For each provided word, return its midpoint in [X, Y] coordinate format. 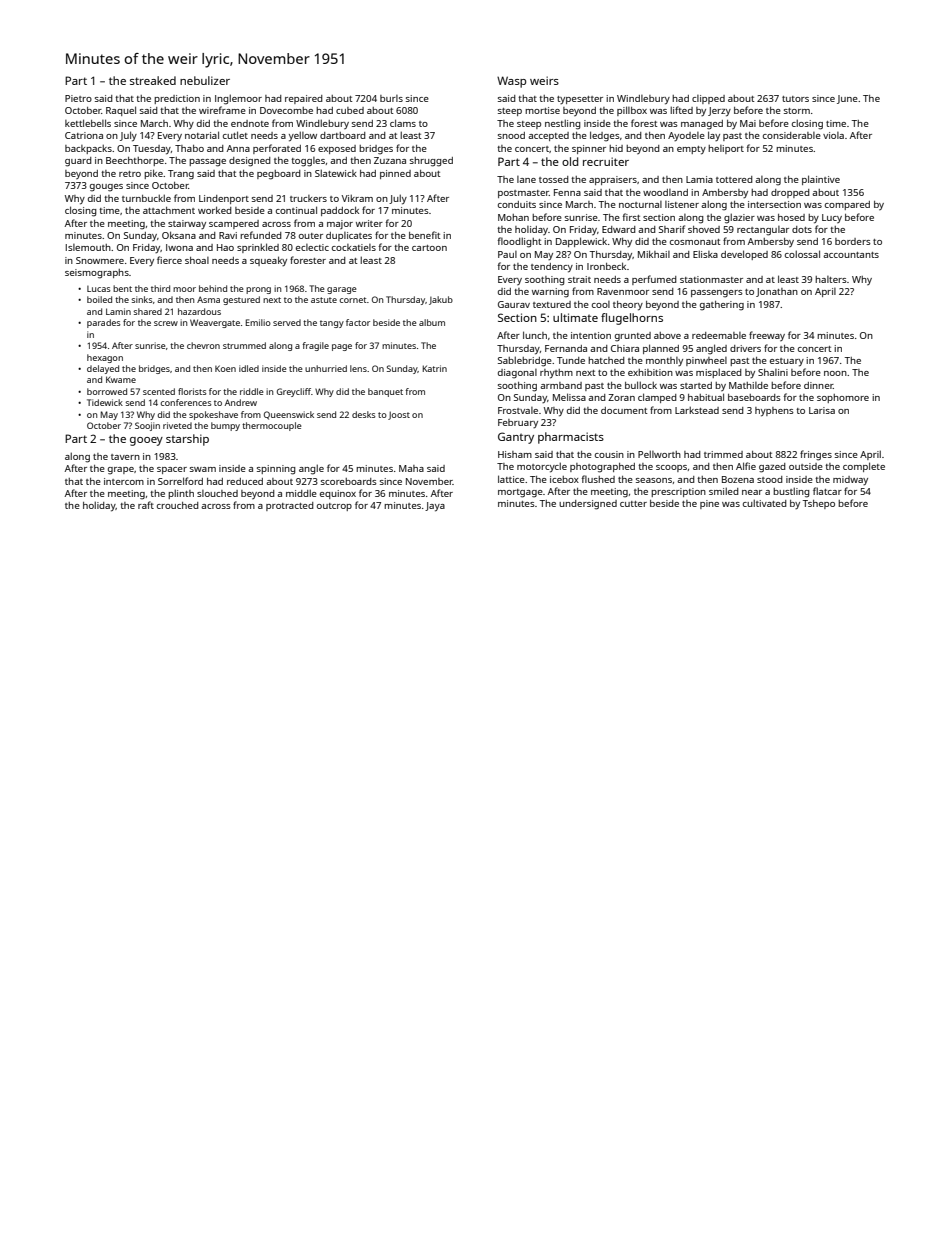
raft [146, 505]
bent [122, 288]
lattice [511, 479]
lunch [535, 335]
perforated [277, 149]
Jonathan [777, 292]
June [847, 99]
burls [391, 98]
